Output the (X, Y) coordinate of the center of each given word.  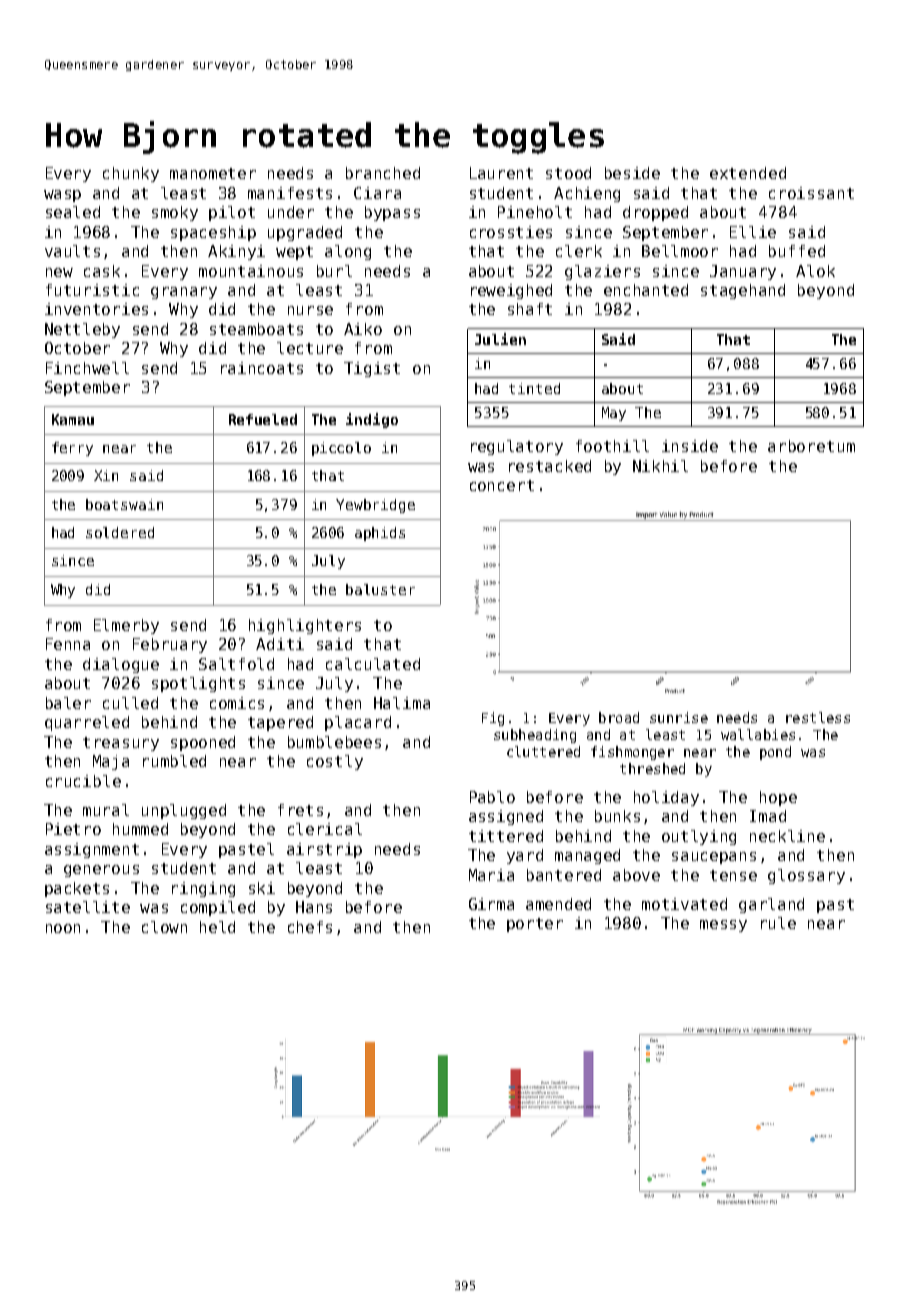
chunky (131, 174)
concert (502, 485)
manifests (290, 193)
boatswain (124, 504)
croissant (811, 193)
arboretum (811, 446)
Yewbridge (375, 506)
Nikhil (660, 466)
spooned (203, 743)
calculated (373, 664)
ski (262, 888)
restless (818, 717)
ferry (72, 449)
